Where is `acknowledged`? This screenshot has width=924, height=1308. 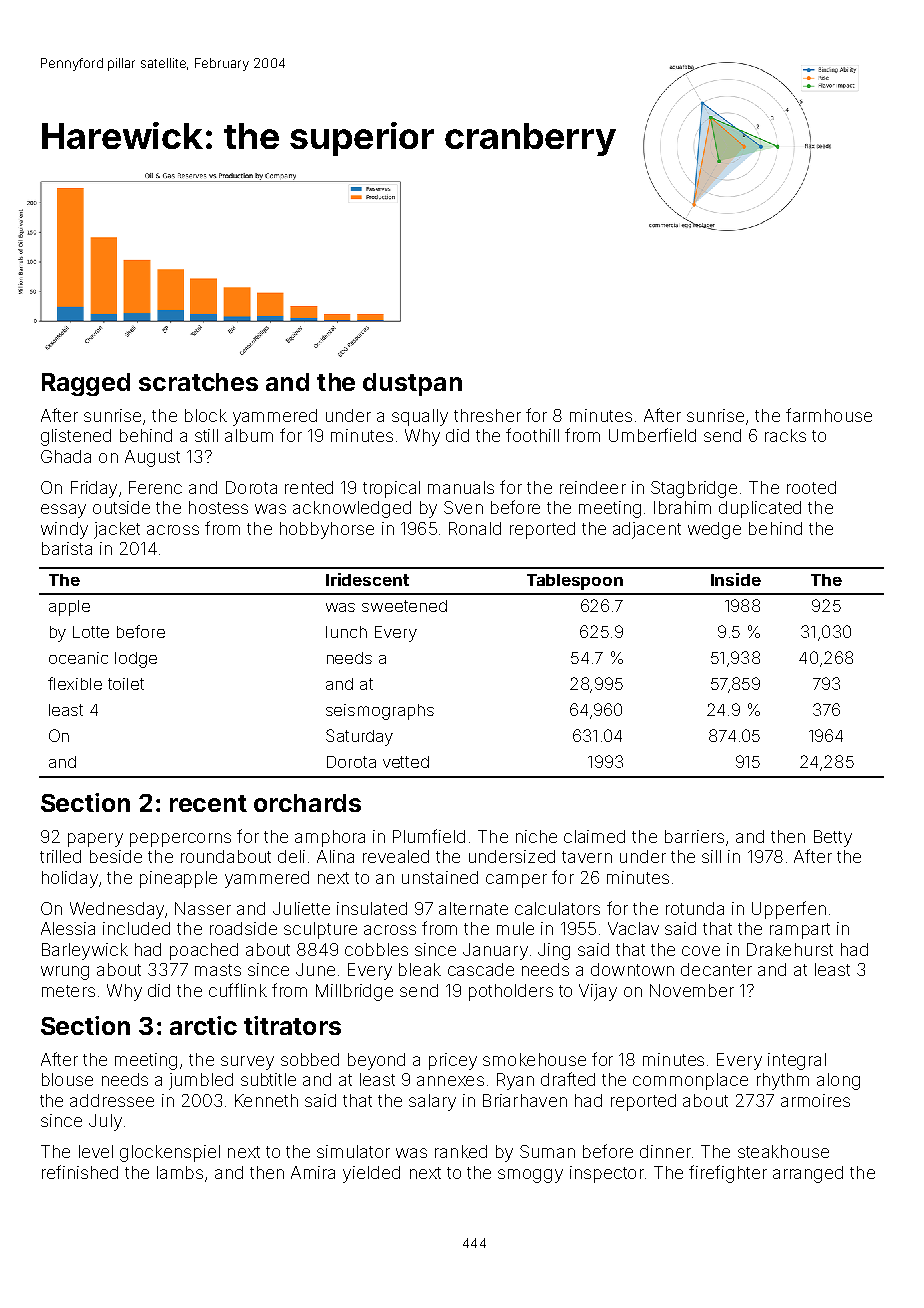
acknowledged is located at coordinates (352, 509).
